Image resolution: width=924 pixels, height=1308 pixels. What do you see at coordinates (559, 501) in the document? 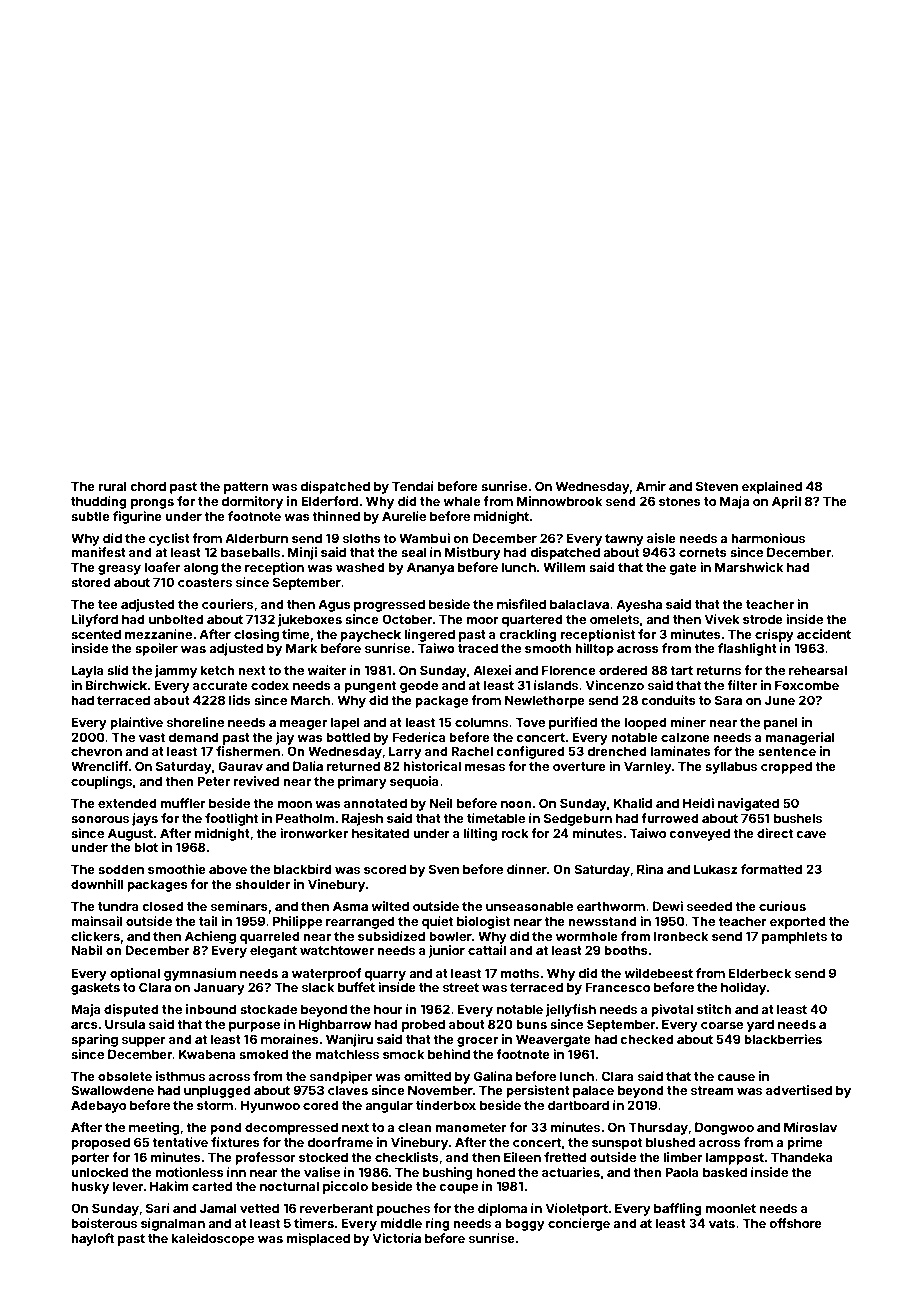
I see `Minnowbrook` at bounding box center [559, 501].
